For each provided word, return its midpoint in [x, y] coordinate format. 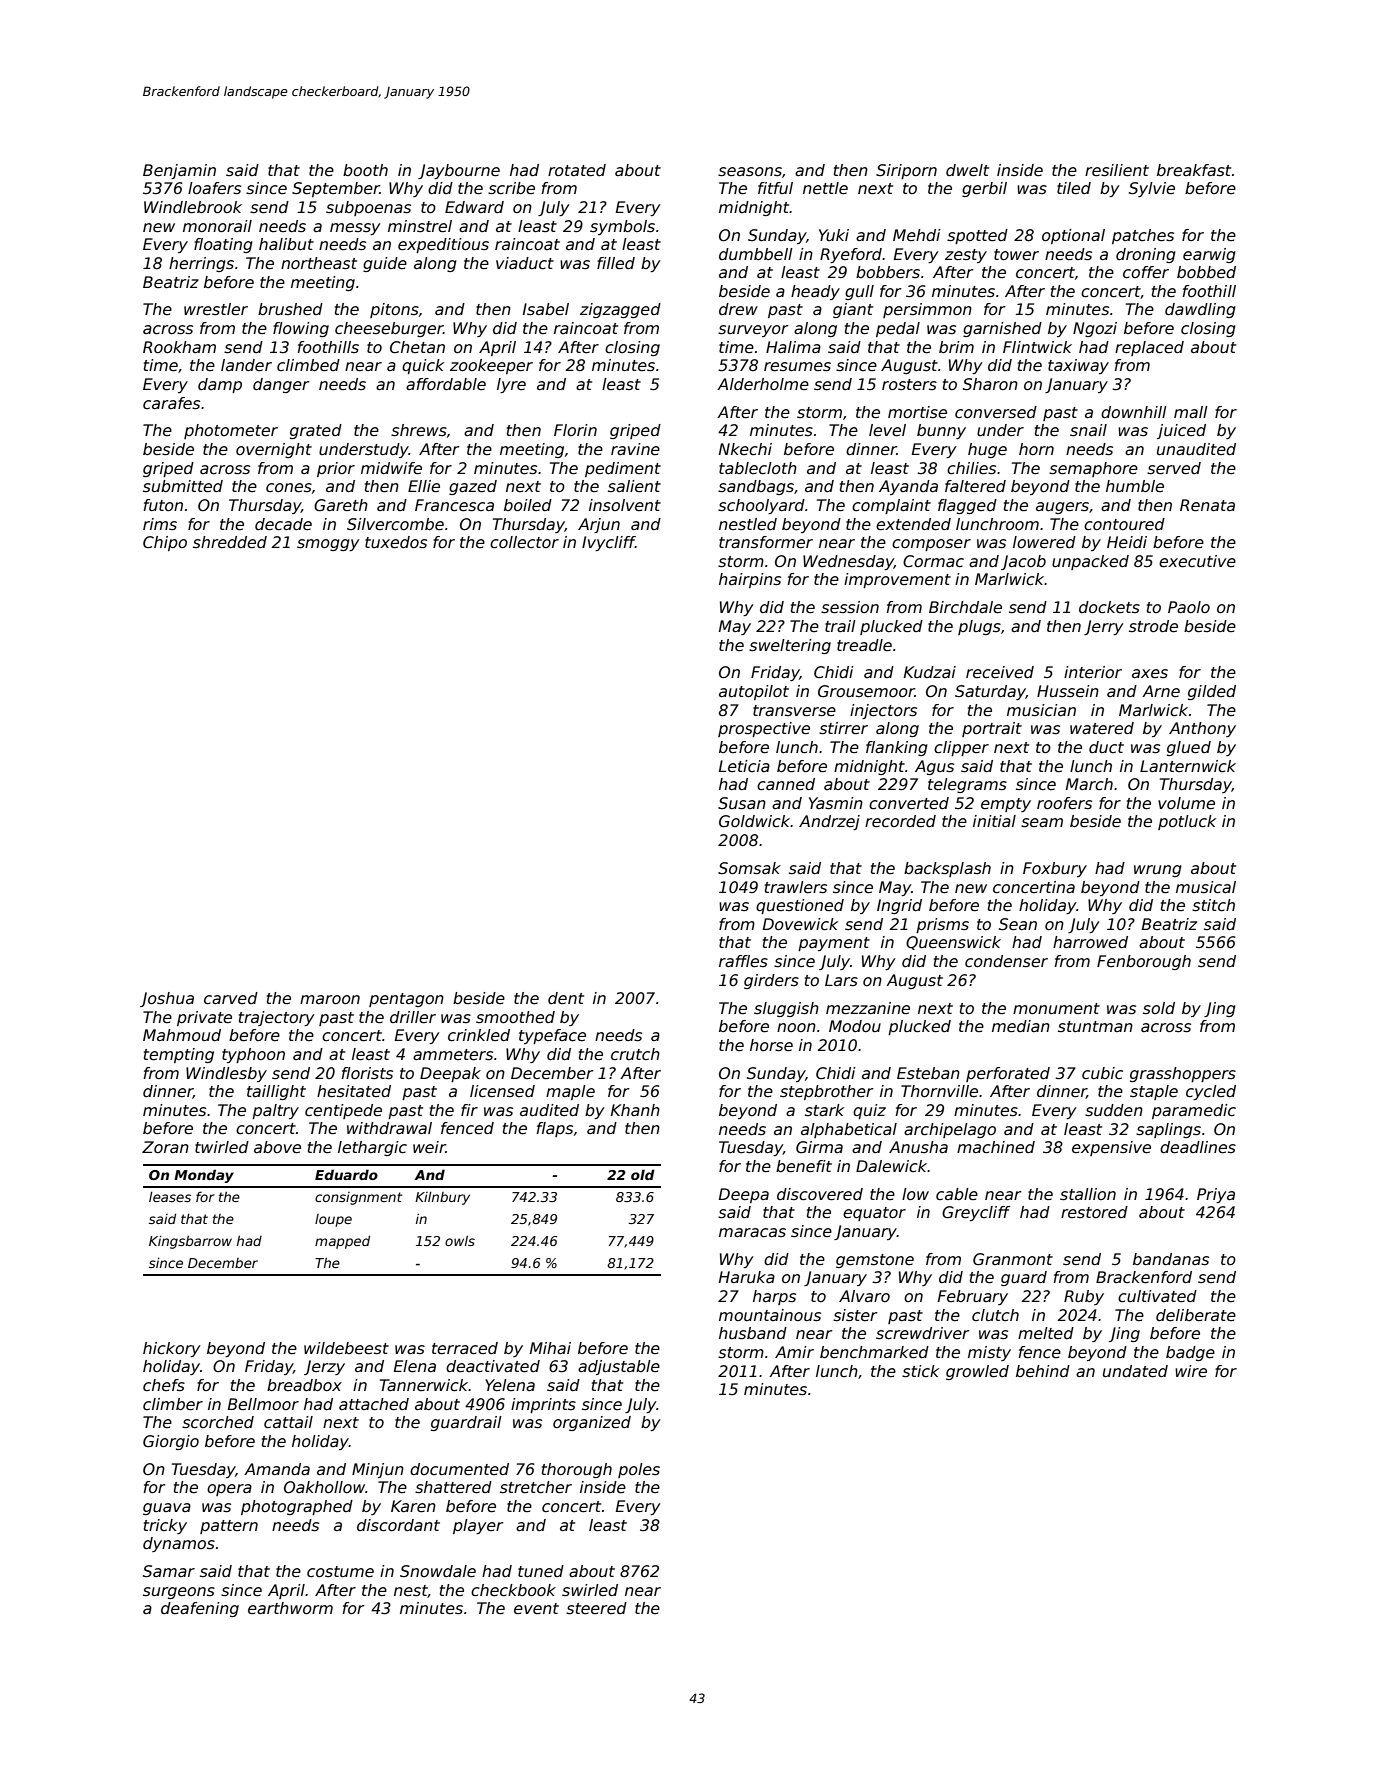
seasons [750, 172]
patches [1143, 236]
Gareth [341, 505]
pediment [623, 469]
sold [1159, 1008]
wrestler [216, 309]
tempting [179, 1055]
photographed [297, 1507]
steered [596, 1608]
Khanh [635, 1110]
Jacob [1023, 562]
